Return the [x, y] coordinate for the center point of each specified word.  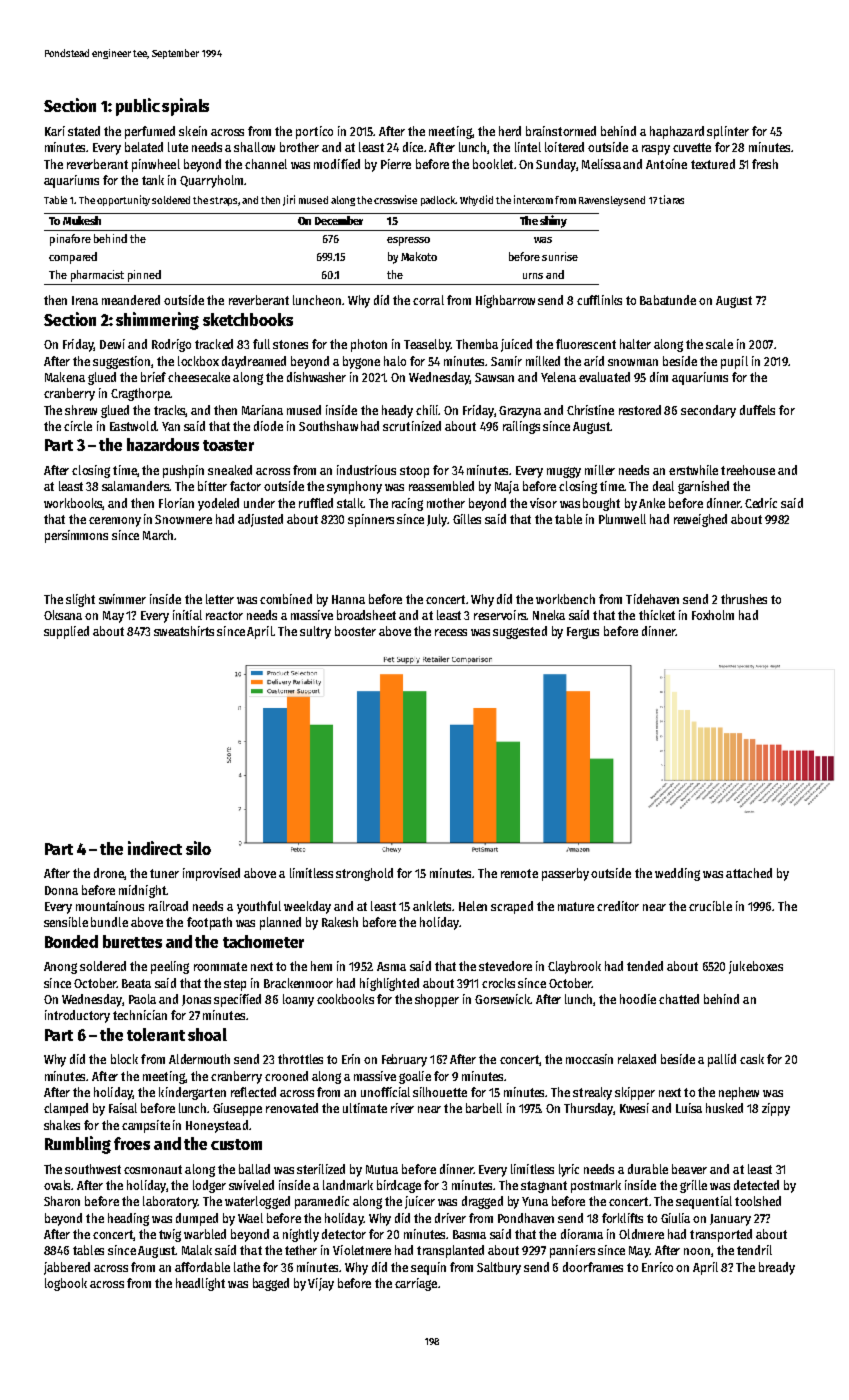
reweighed [700, 520]
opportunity [123, 200]
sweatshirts [184, 631]
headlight [200, 1284]
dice [413, 147]
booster [355, 631]
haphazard [677, 132]
